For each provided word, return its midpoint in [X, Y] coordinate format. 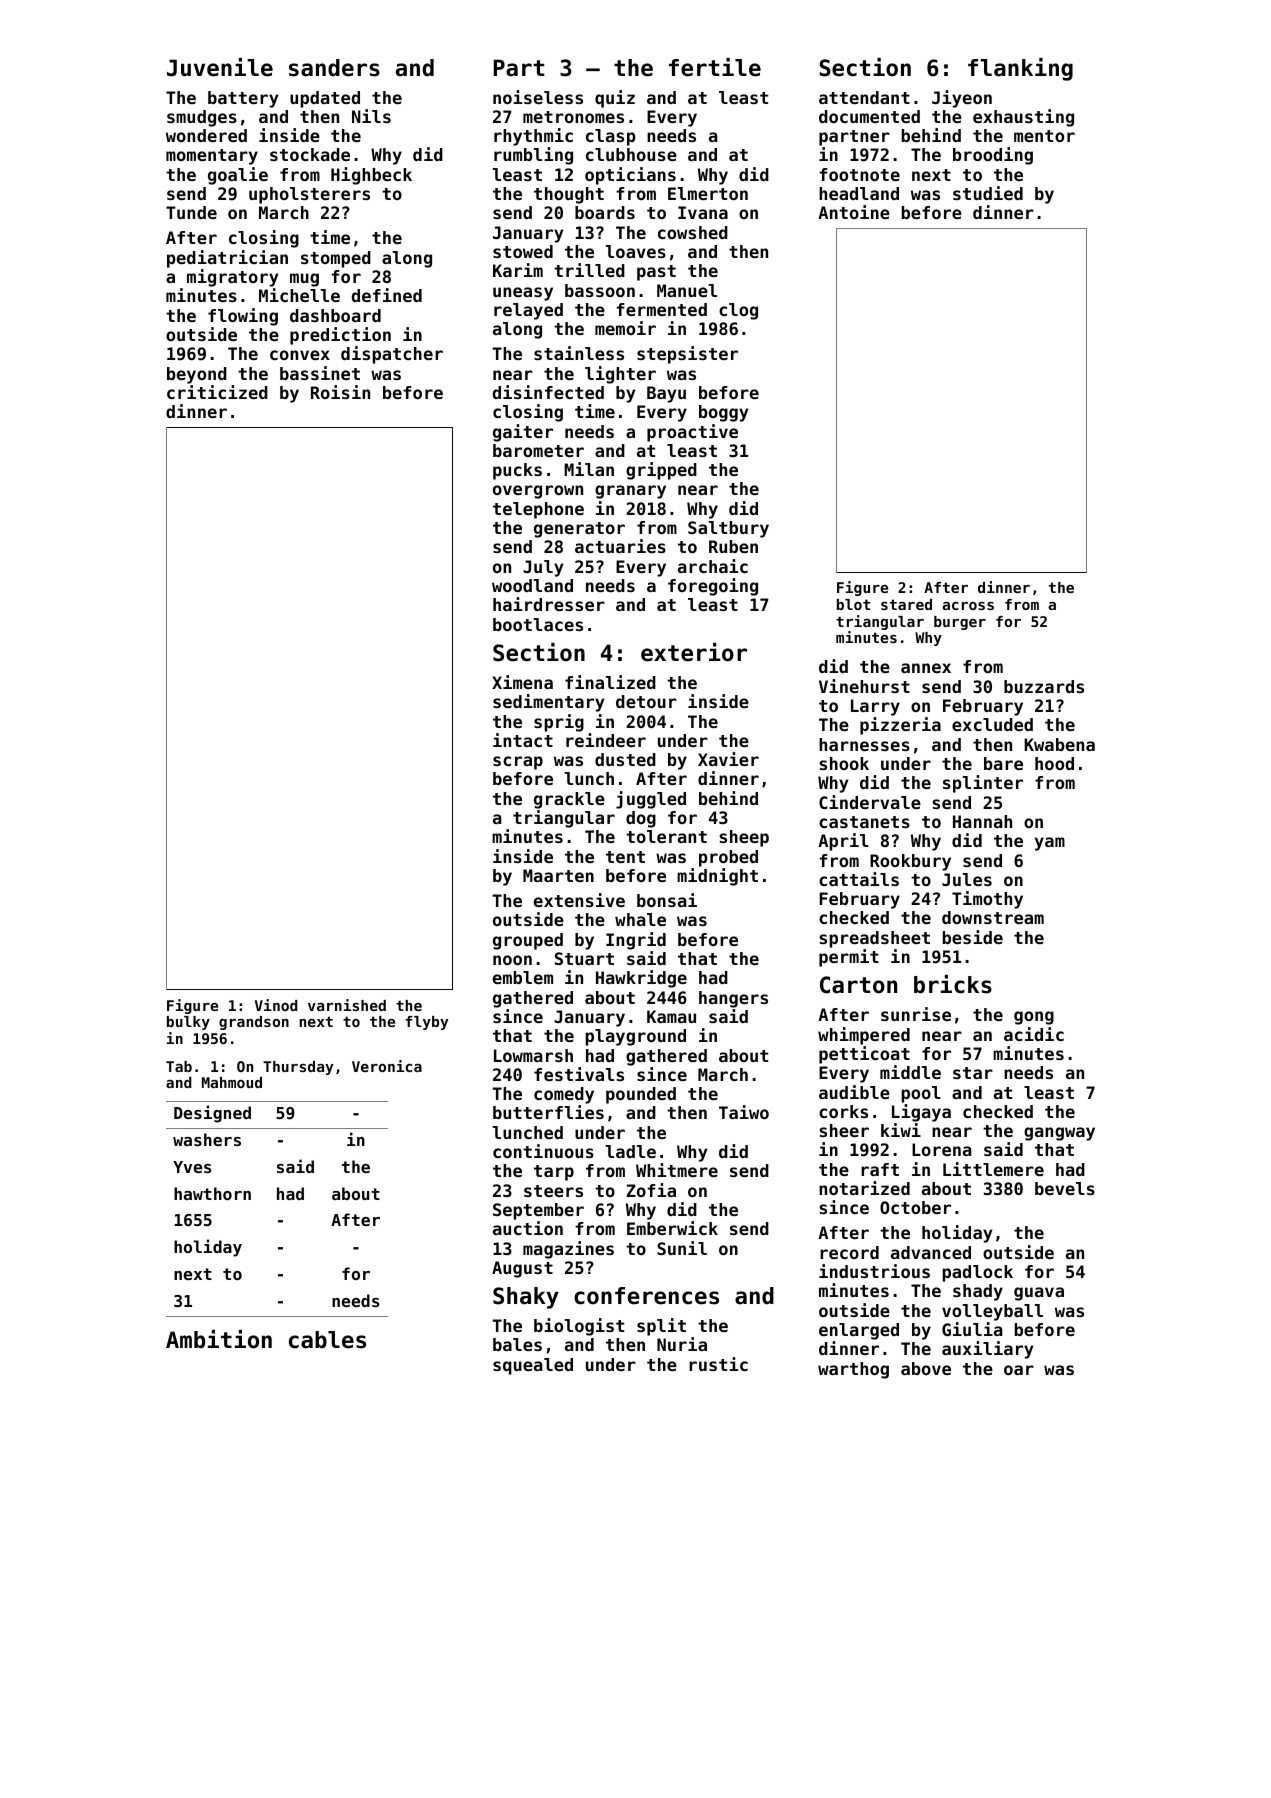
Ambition [219, 1339]
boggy [723, 413]
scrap [518, 763]
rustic [718, 1364]
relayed [528, 311]
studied [988, 193]
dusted [625, 759]
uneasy [523, 294]
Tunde [191, 212]
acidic [1034, 1034]
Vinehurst [864, 686]
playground [635, 1037]
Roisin [340, 392]
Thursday [298, 1068]
